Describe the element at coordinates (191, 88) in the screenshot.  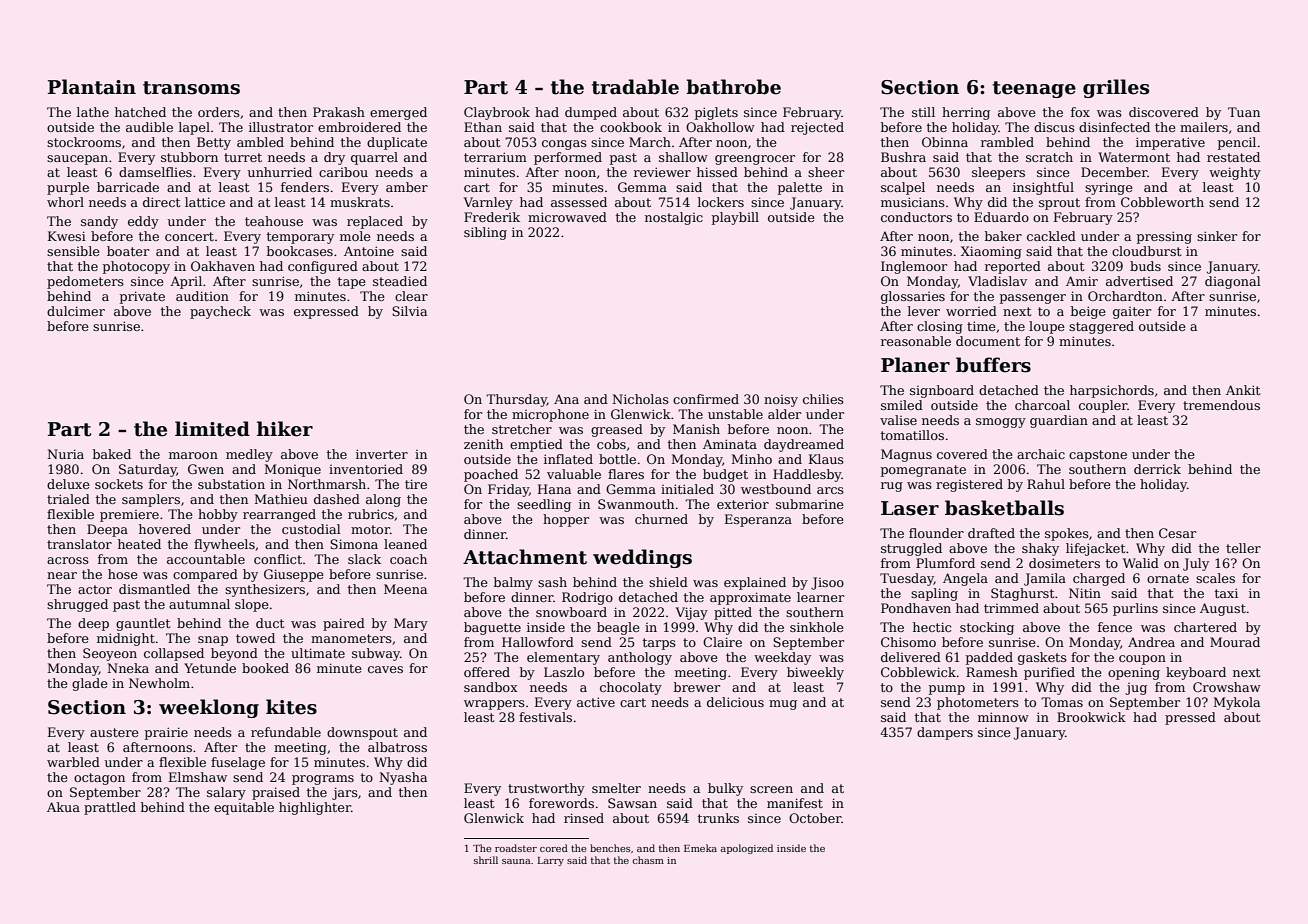
I see `transoms` at that location.
